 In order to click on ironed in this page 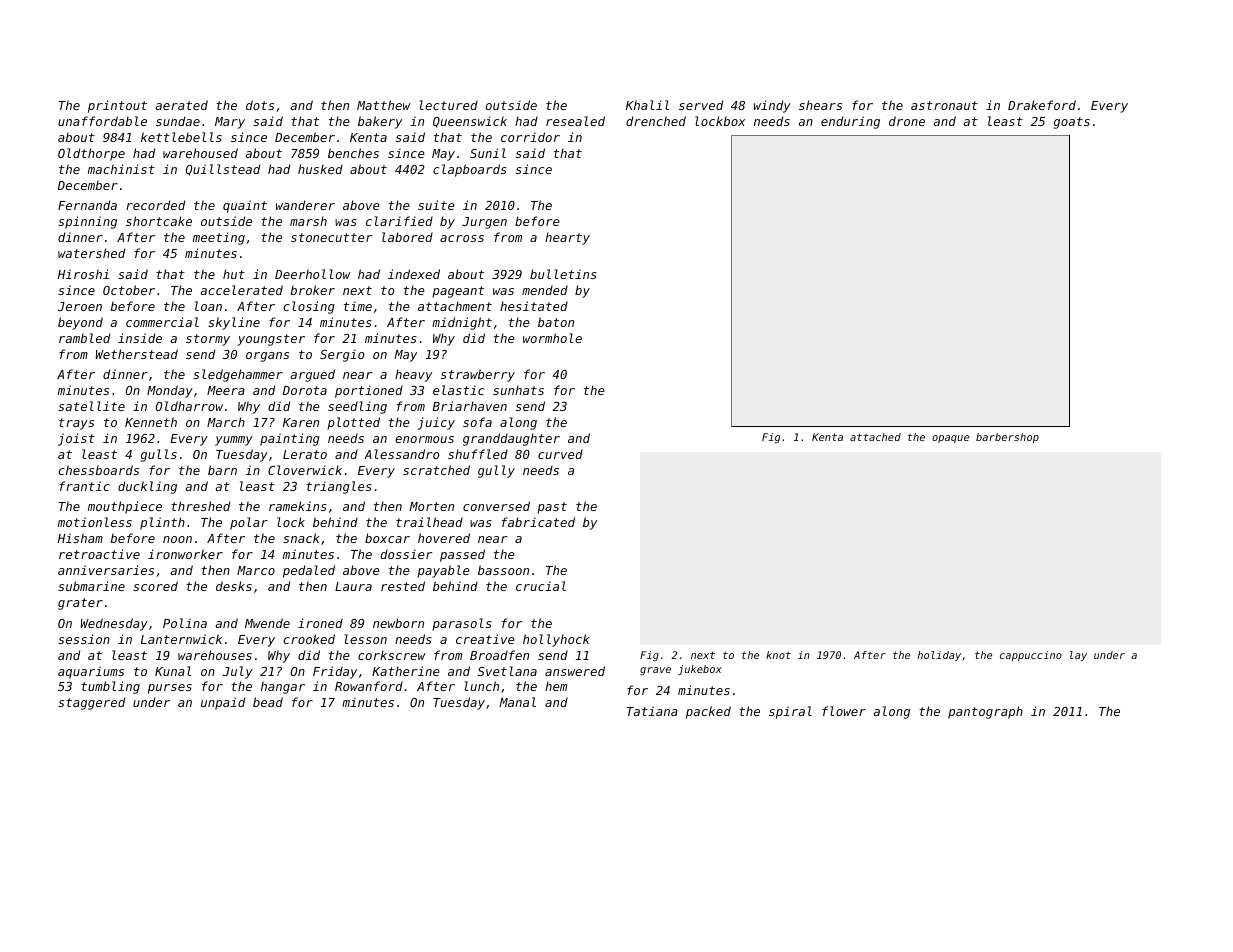, I will do `click(320, 623)`.
